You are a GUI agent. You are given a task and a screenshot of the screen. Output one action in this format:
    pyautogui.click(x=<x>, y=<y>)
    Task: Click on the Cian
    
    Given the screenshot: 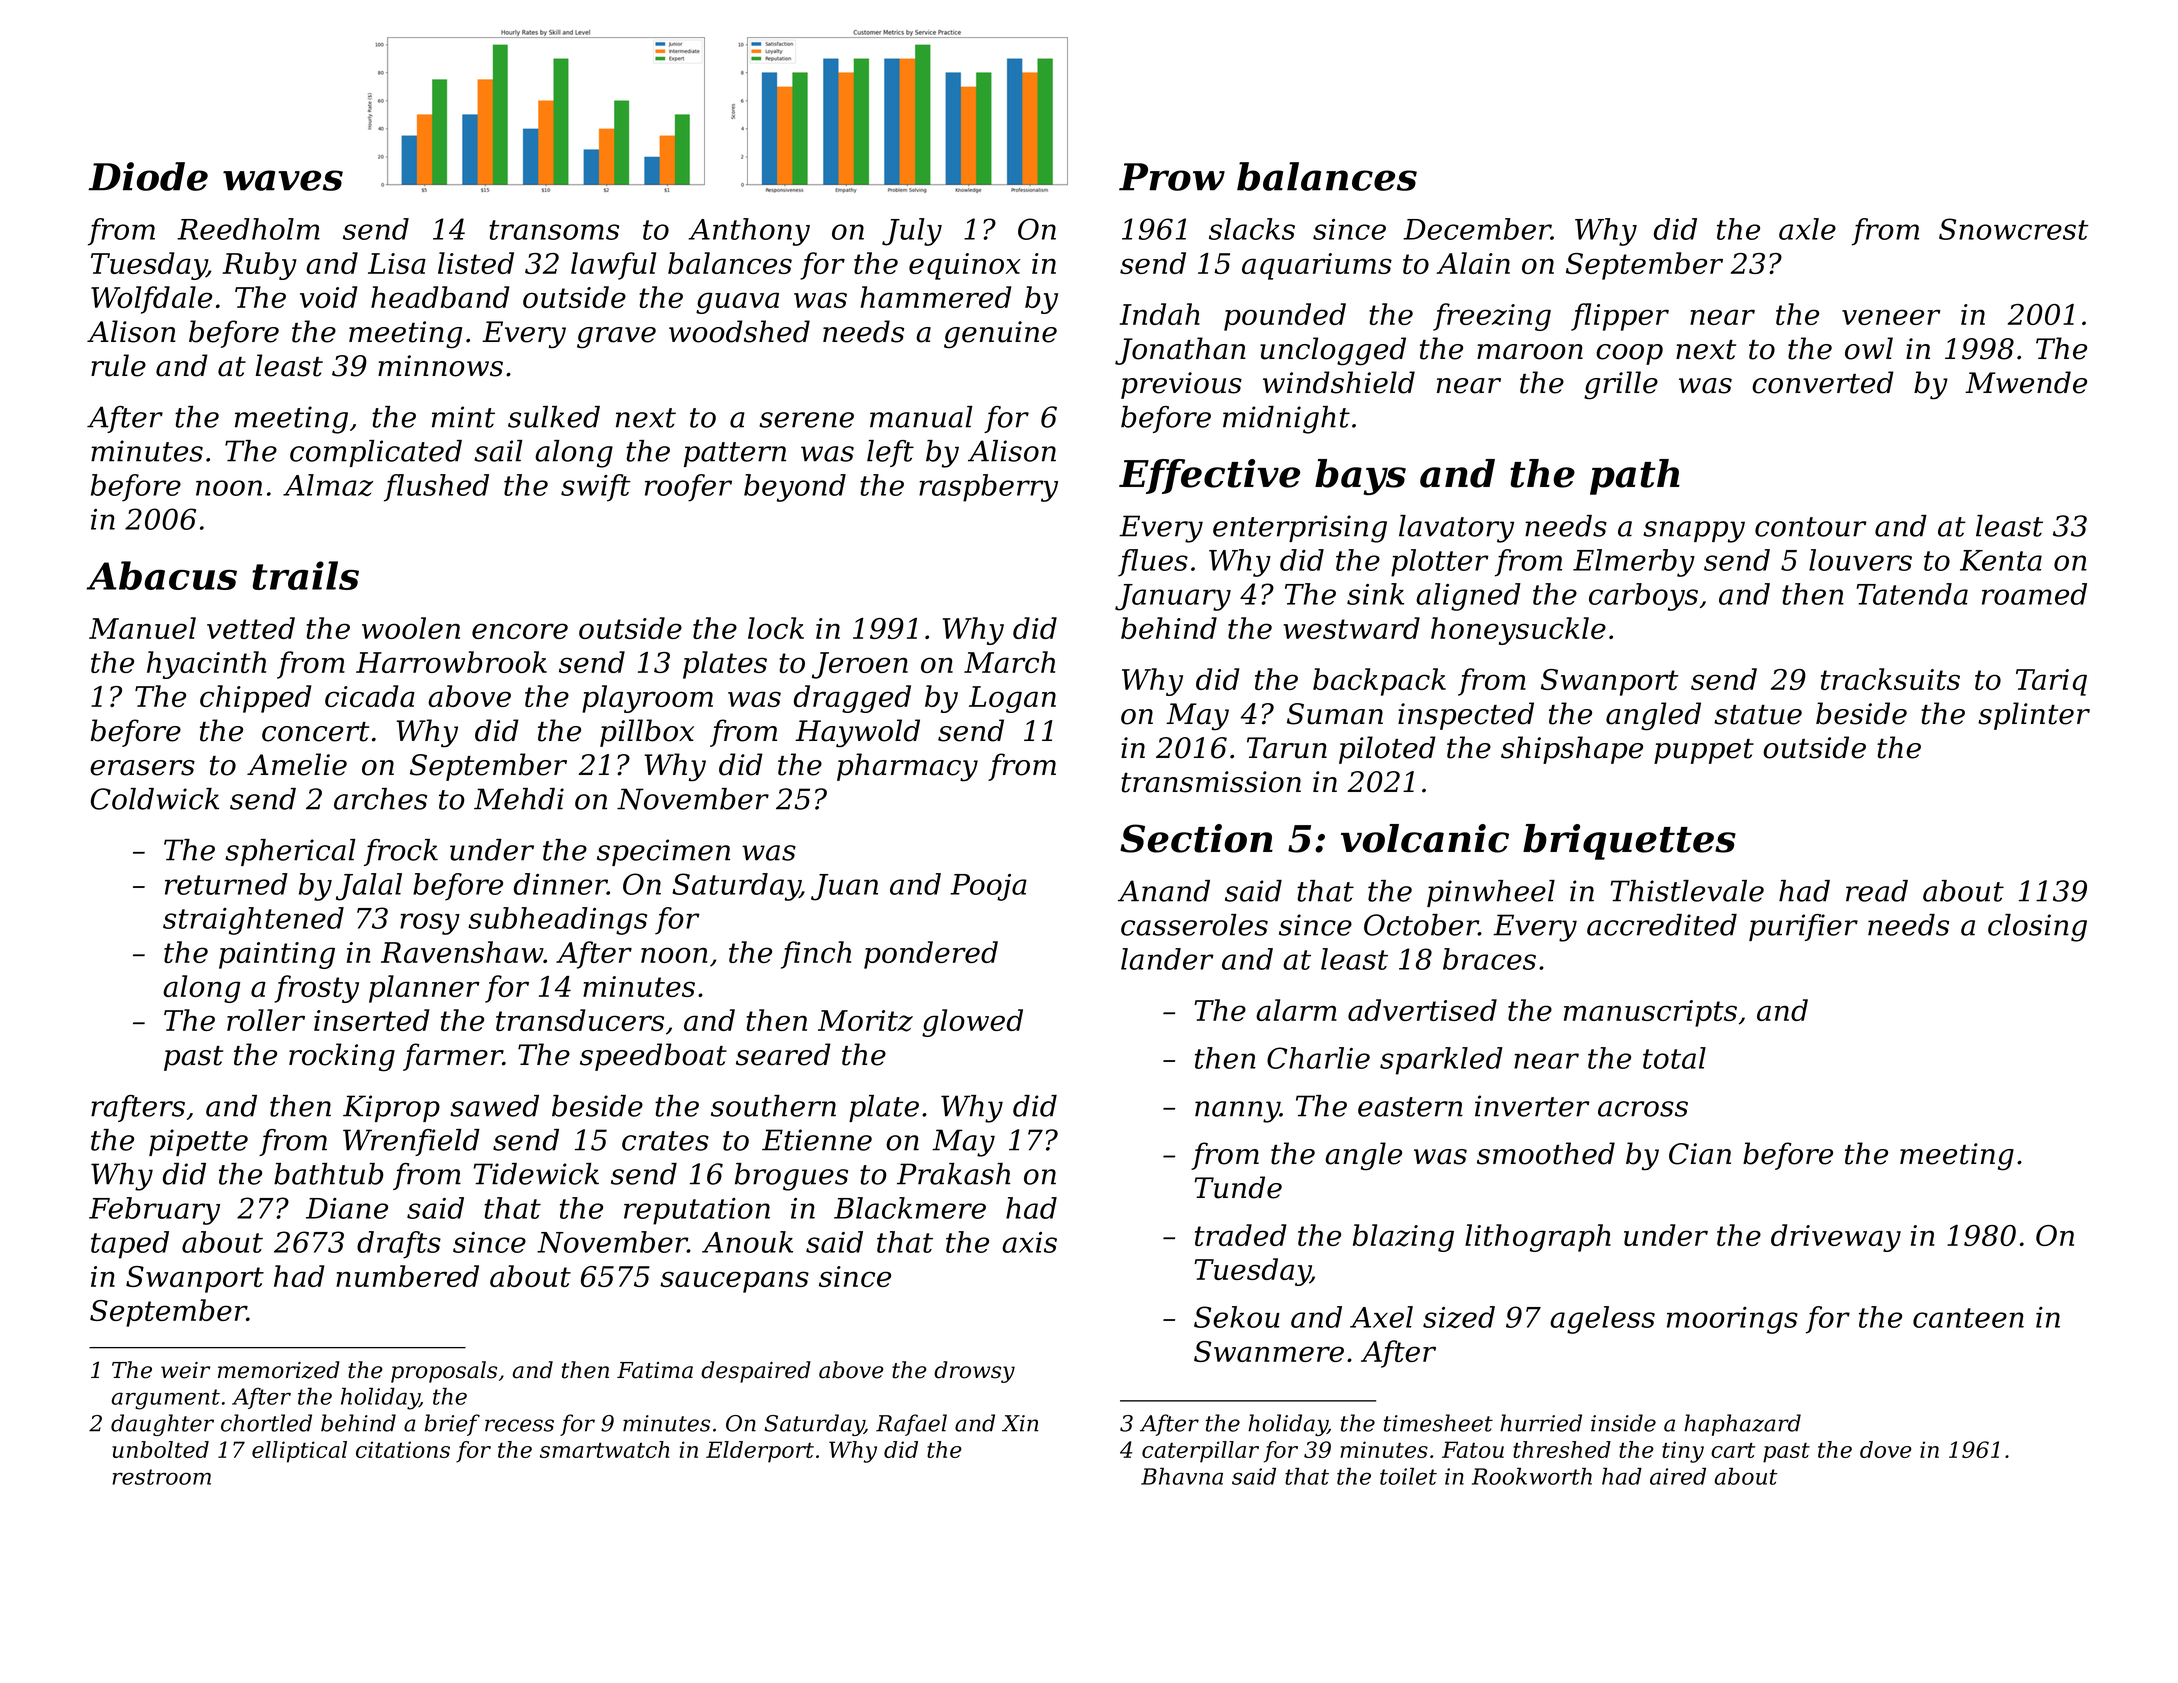 What is the action you would take?
    pyautogui.click(x=1700, y=1154)
